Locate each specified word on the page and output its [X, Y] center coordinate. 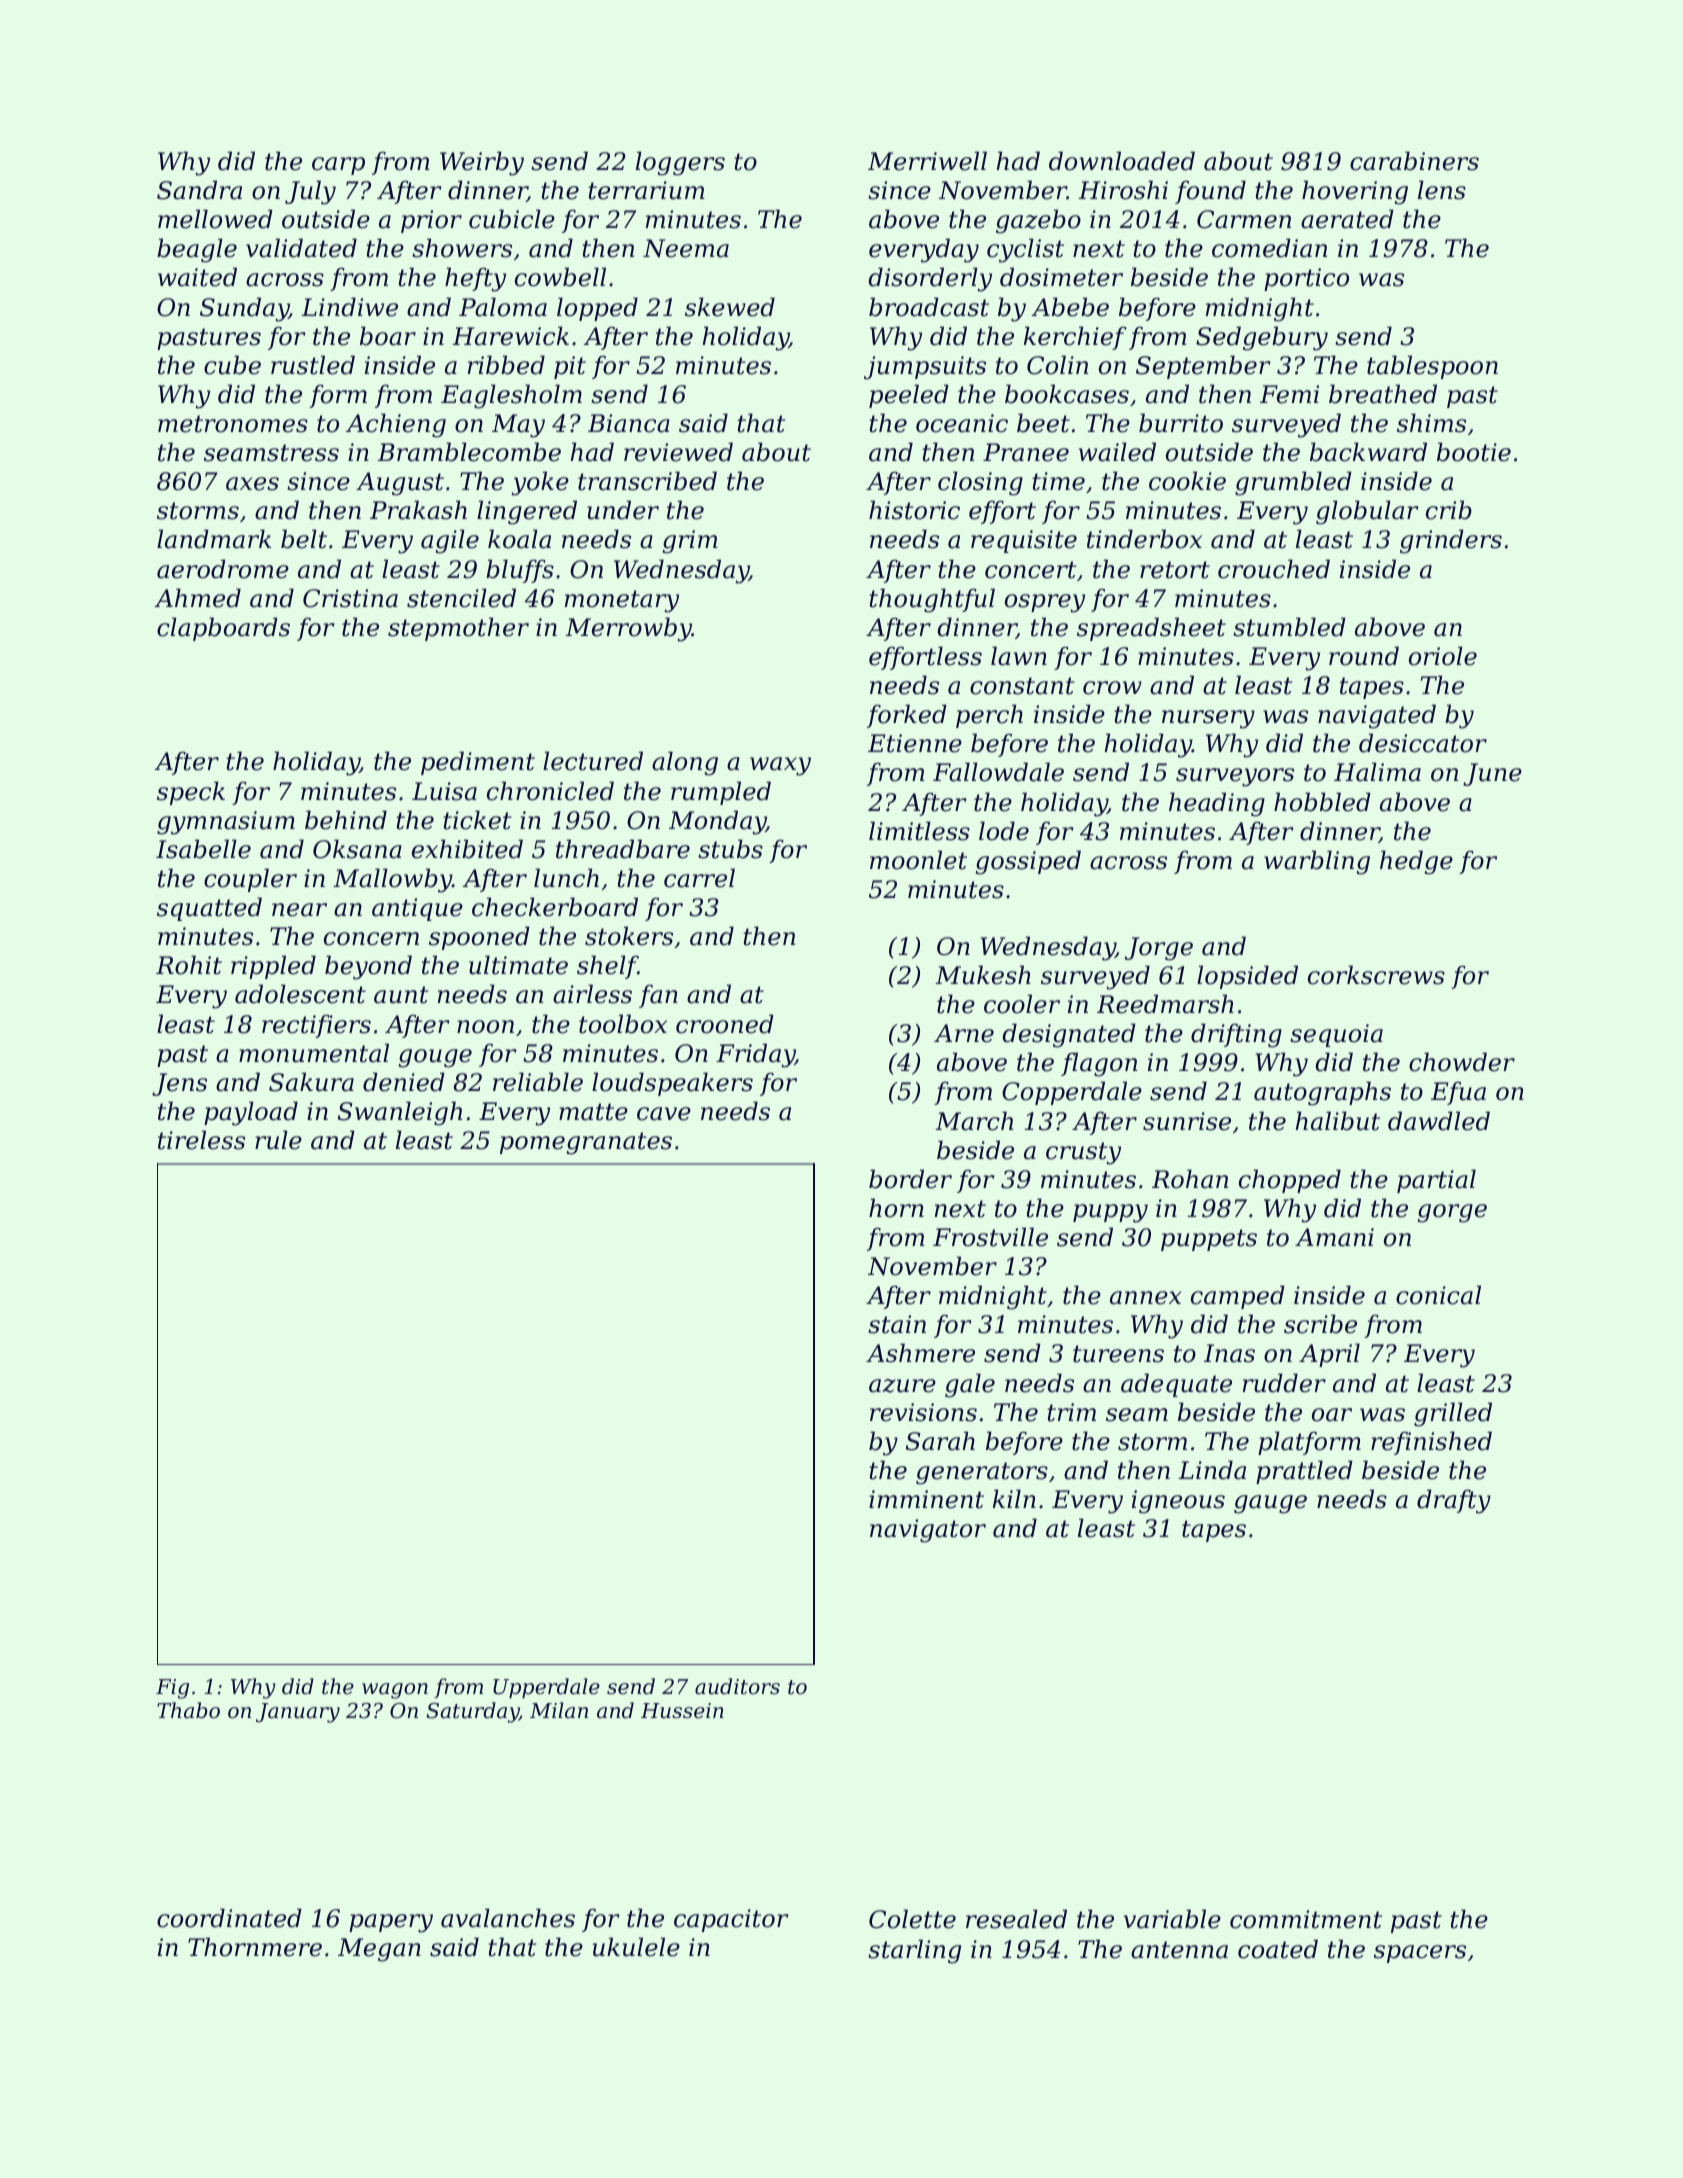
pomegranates [586, 1143]
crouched [1274, 569]
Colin [1057, 365]
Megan [379, 1950]
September [1203, 367]
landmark [214, 539]
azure [902, 1386]
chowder [1462, 1062]
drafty [1454, 1501]
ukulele [636, 1947]
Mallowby [392, 880]
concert [1030, 570]
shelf [607, 967]
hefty [475, 279]
